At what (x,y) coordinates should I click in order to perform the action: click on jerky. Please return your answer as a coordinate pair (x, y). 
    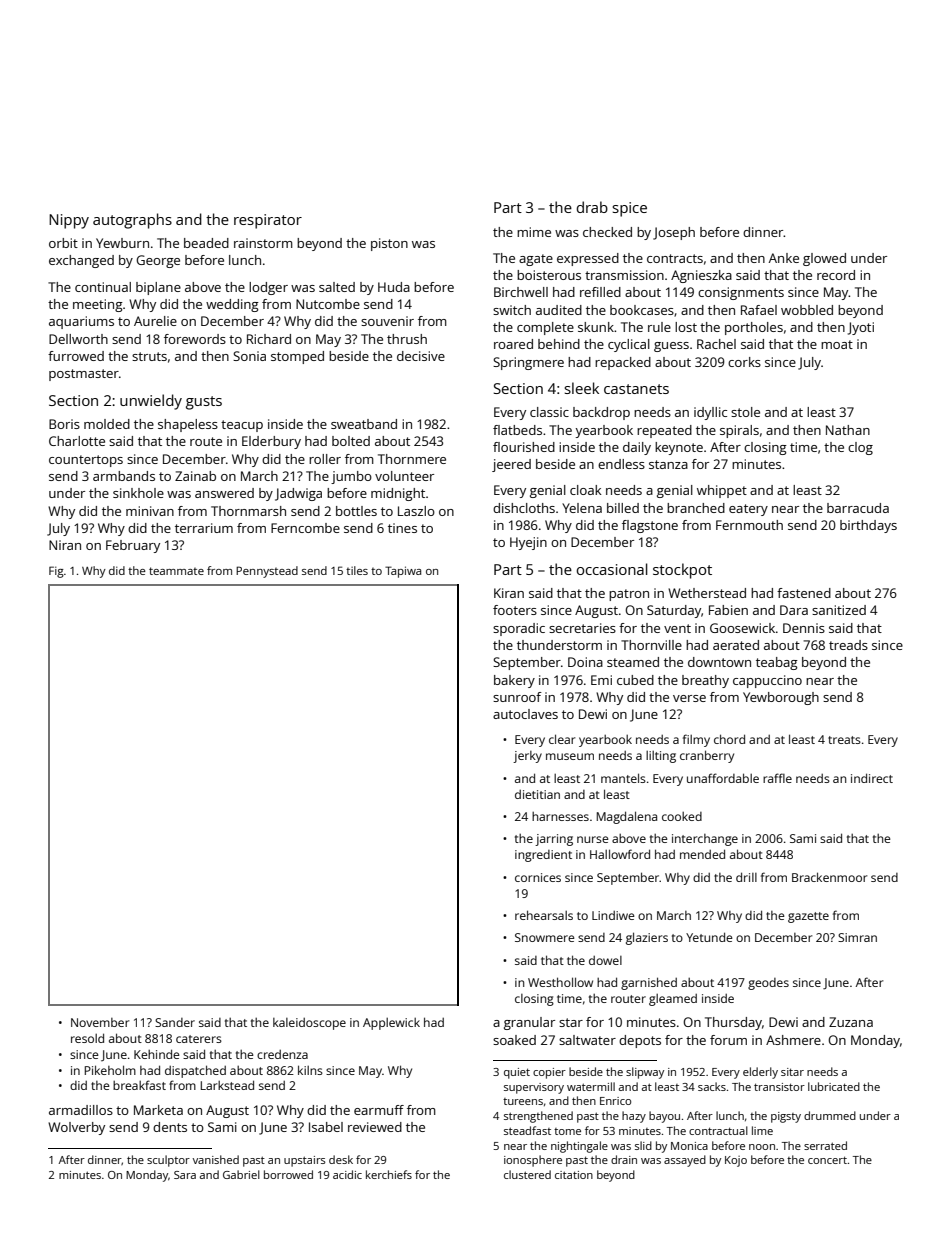
    Looking at the image, I should click on (527, 757).
